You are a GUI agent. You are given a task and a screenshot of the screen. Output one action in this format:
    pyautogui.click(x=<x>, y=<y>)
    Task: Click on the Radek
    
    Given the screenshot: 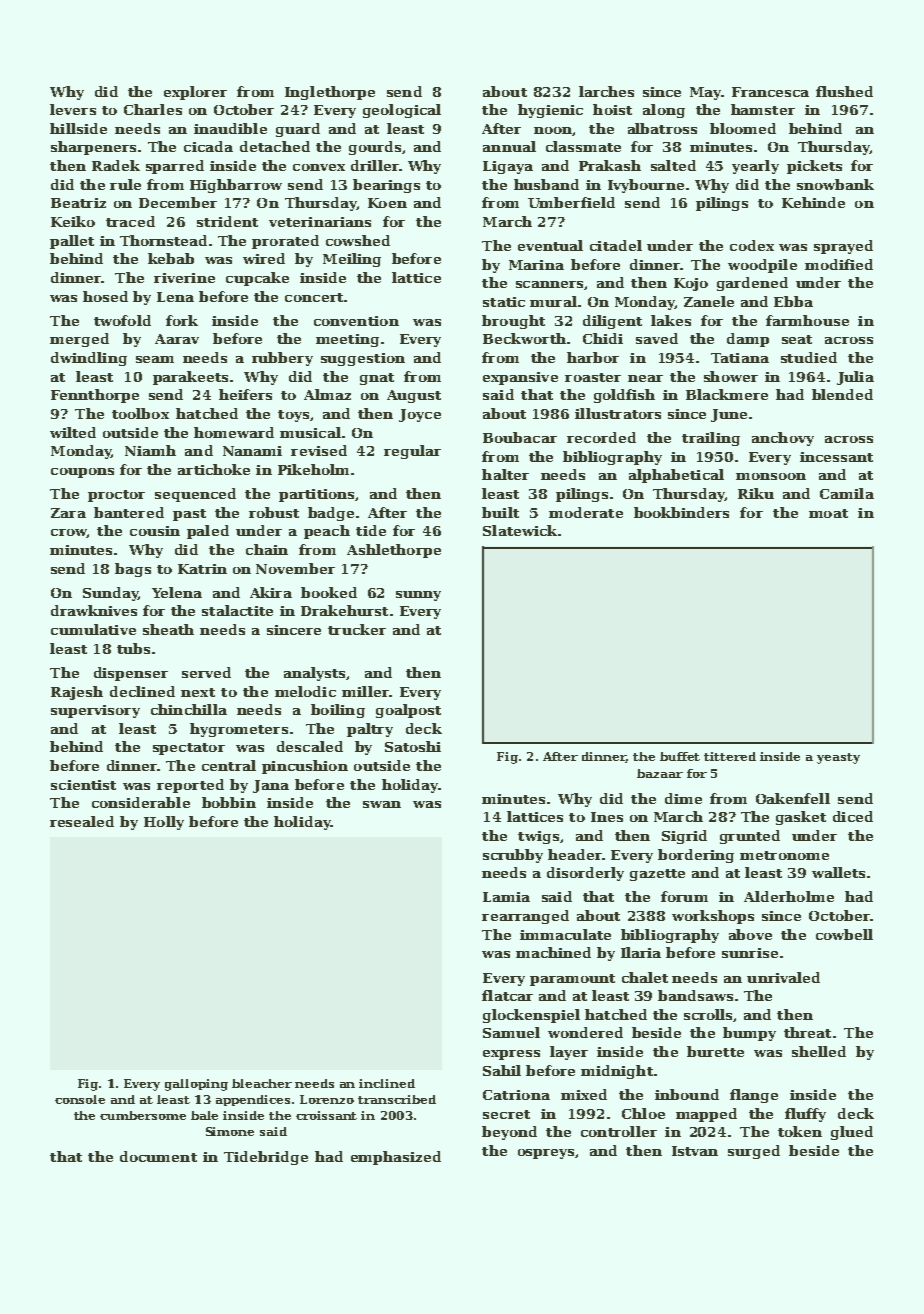 What is the action you would take?
    pyautogui.click(x=116, y=165)
